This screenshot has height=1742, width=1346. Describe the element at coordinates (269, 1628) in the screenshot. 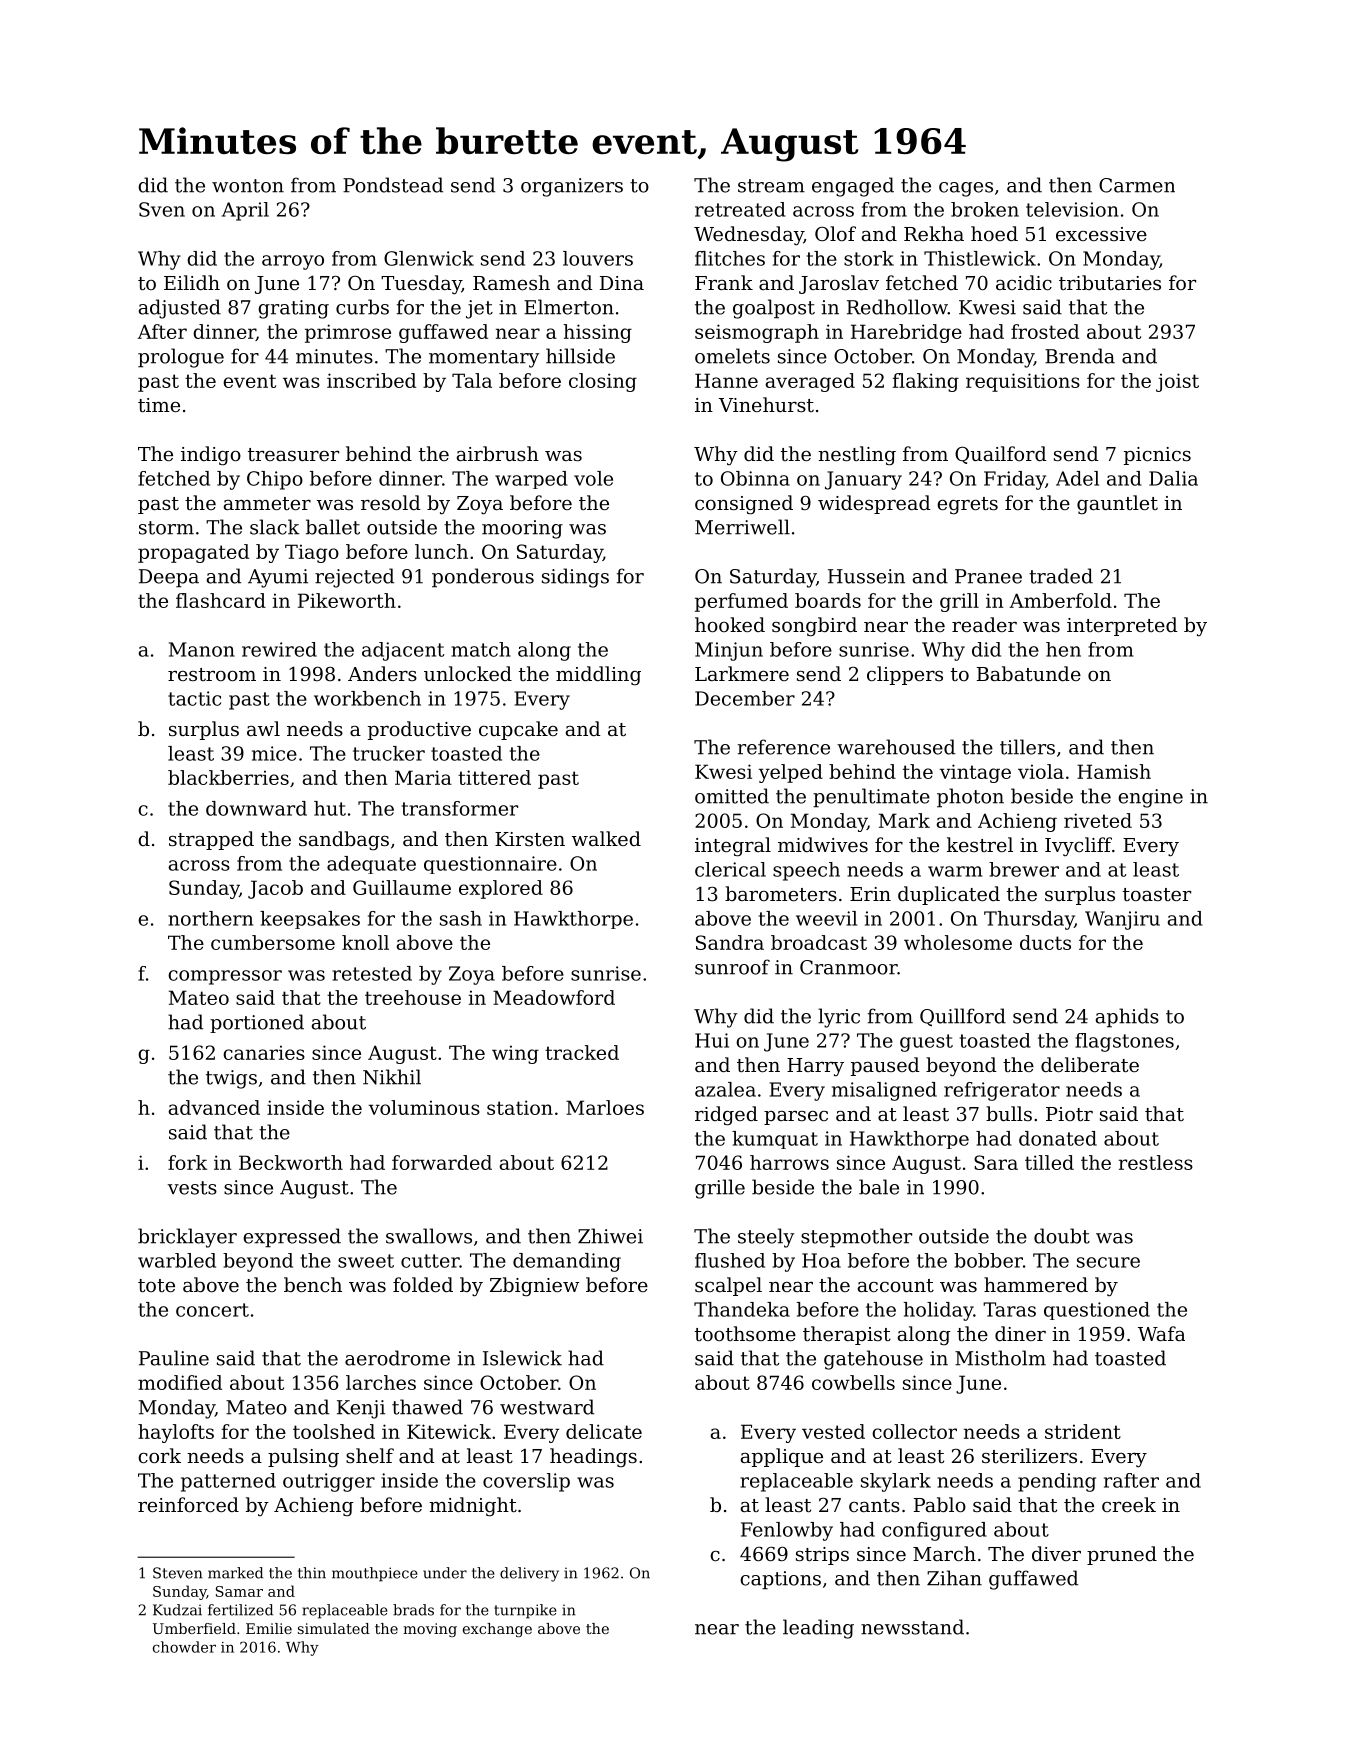

I see `Emilie` at that location.
